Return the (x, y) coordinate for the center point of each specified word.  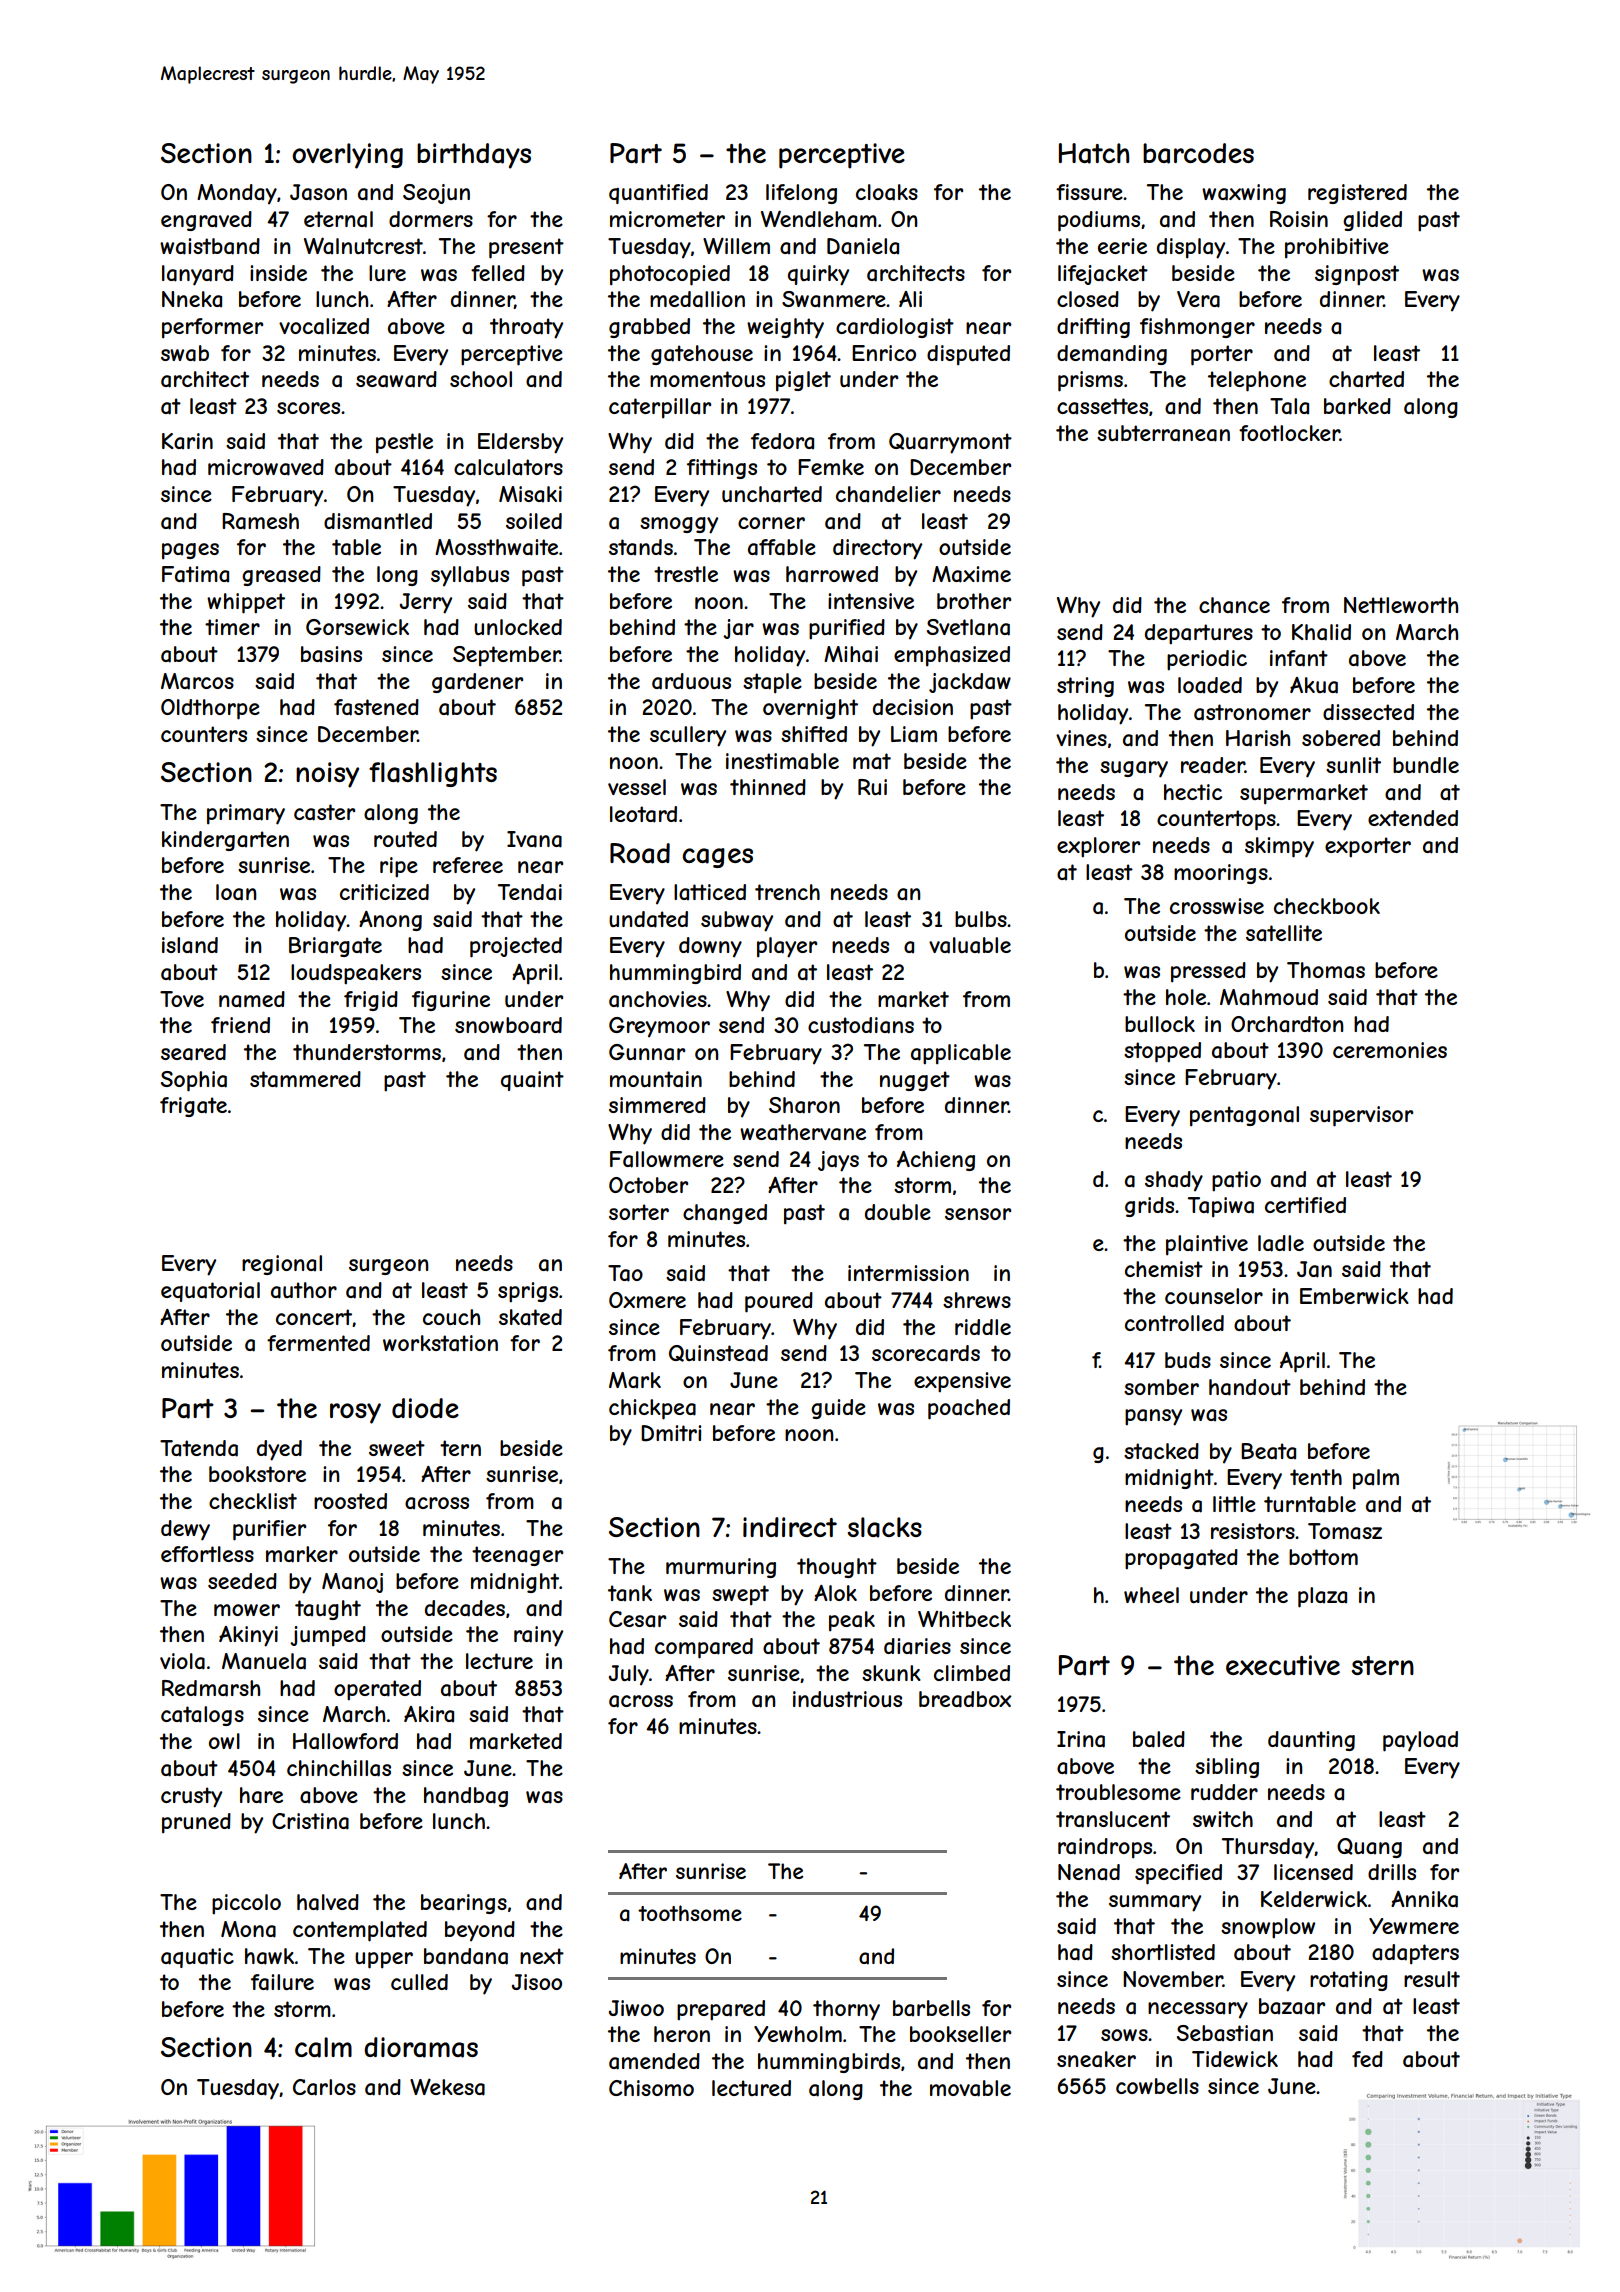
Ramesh (260, 521)
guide (838, 1409)
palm (1376, 1479)
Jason (318, 192)
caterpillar (660, 408)
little (1234, 1504)
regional (282, 1265)
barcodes (1198, 153)
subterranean (1163, 433)
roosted (350, 1501)
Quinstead (718, 1353)
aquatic (197, 1958)
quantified (658, 194)
